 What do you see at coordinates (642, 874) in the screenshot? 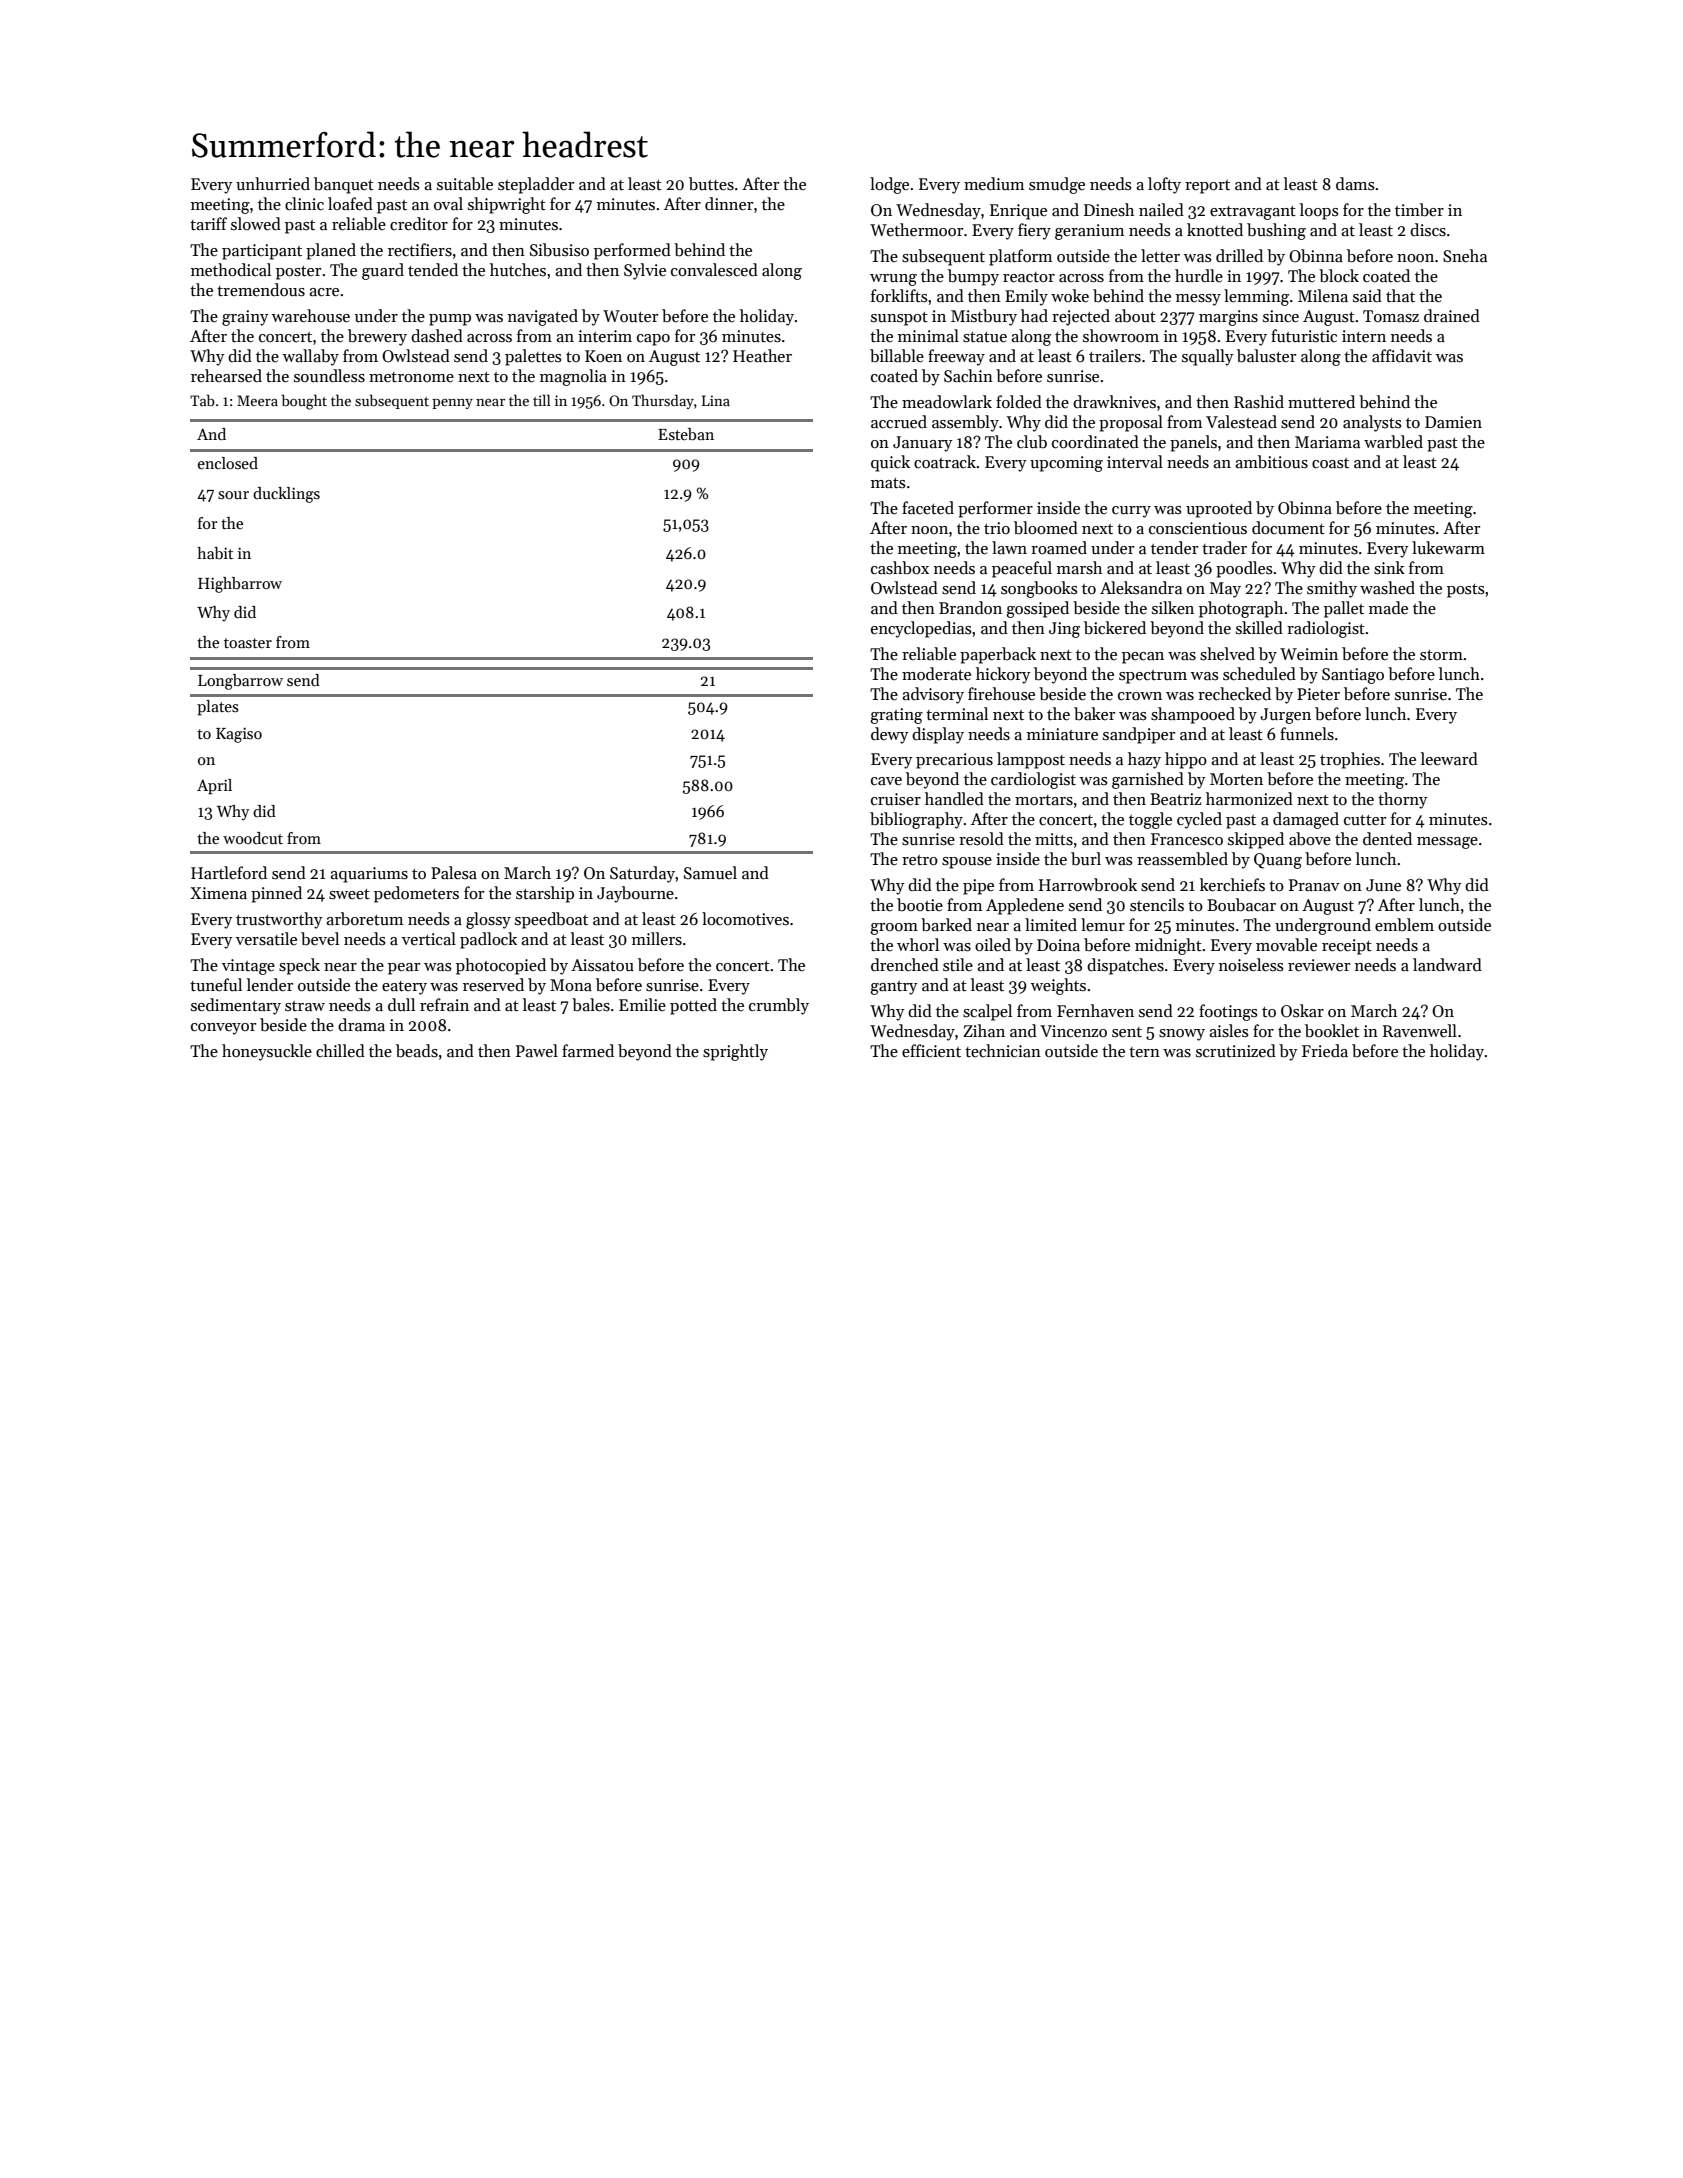
I see `Saturday` at bounding box center [642, 874].
